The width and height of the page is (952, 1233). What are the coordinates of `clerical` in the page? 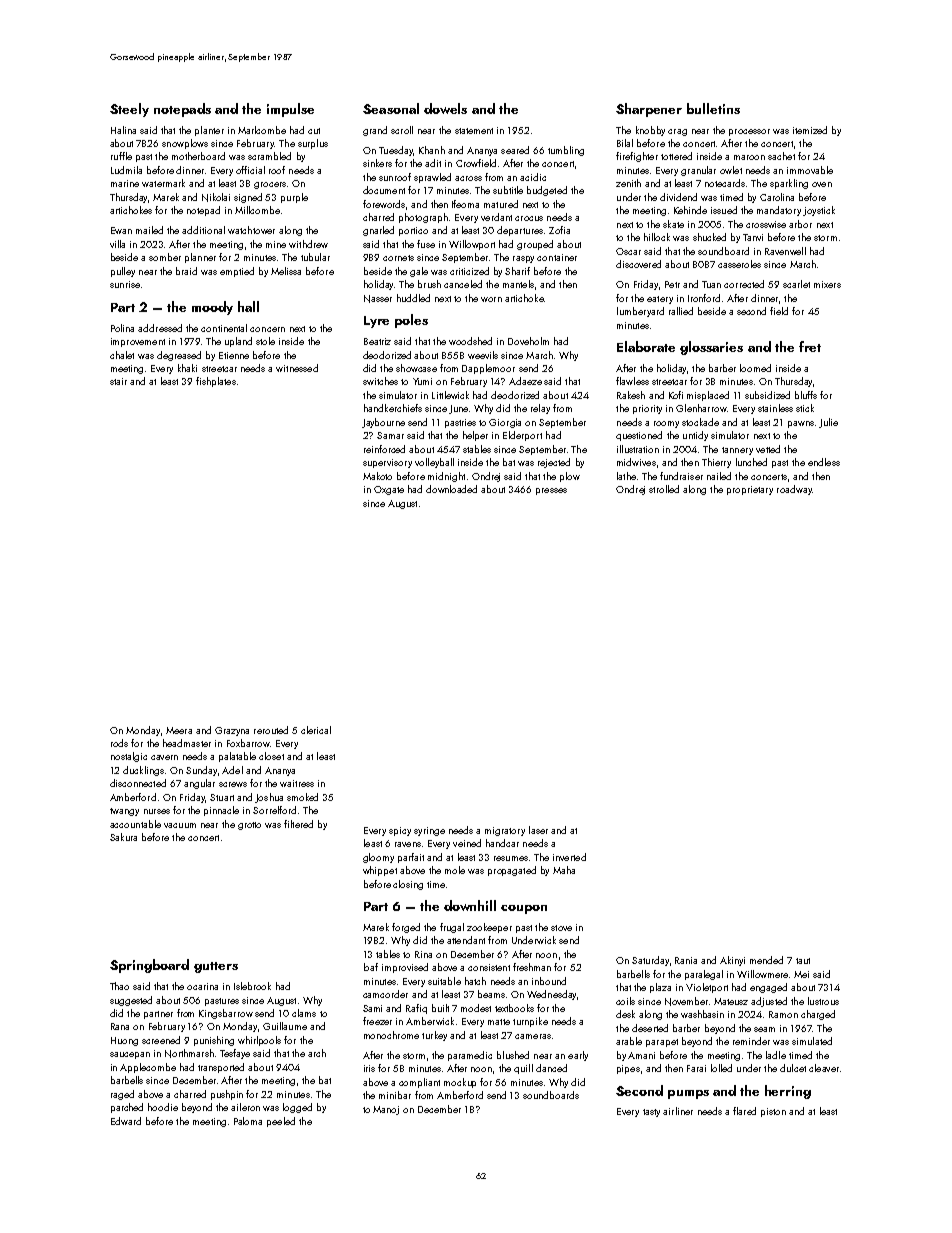 It's located at (316, 730).
